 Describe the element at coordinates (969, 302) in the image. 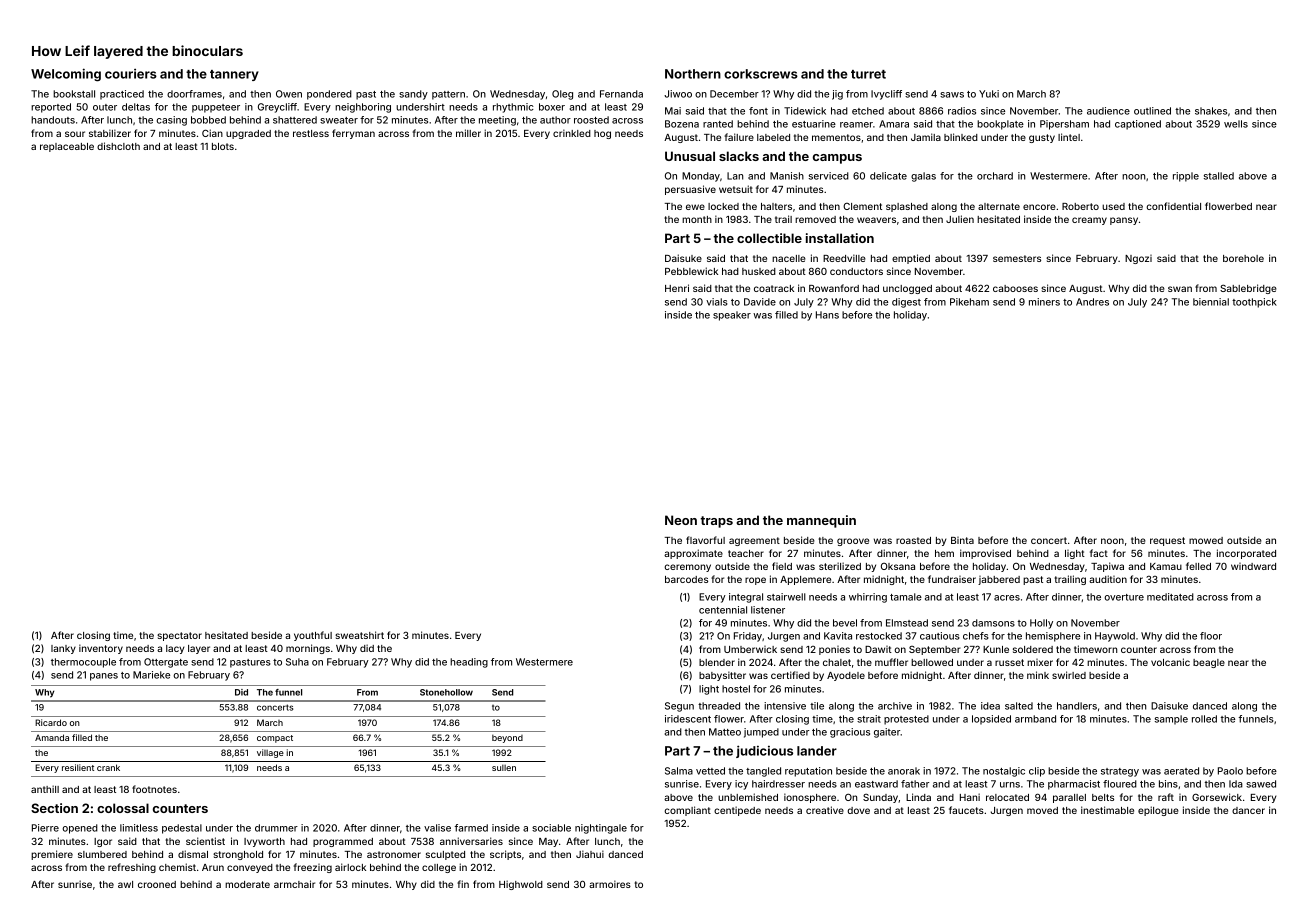

I see `Pikeham` at that location.
